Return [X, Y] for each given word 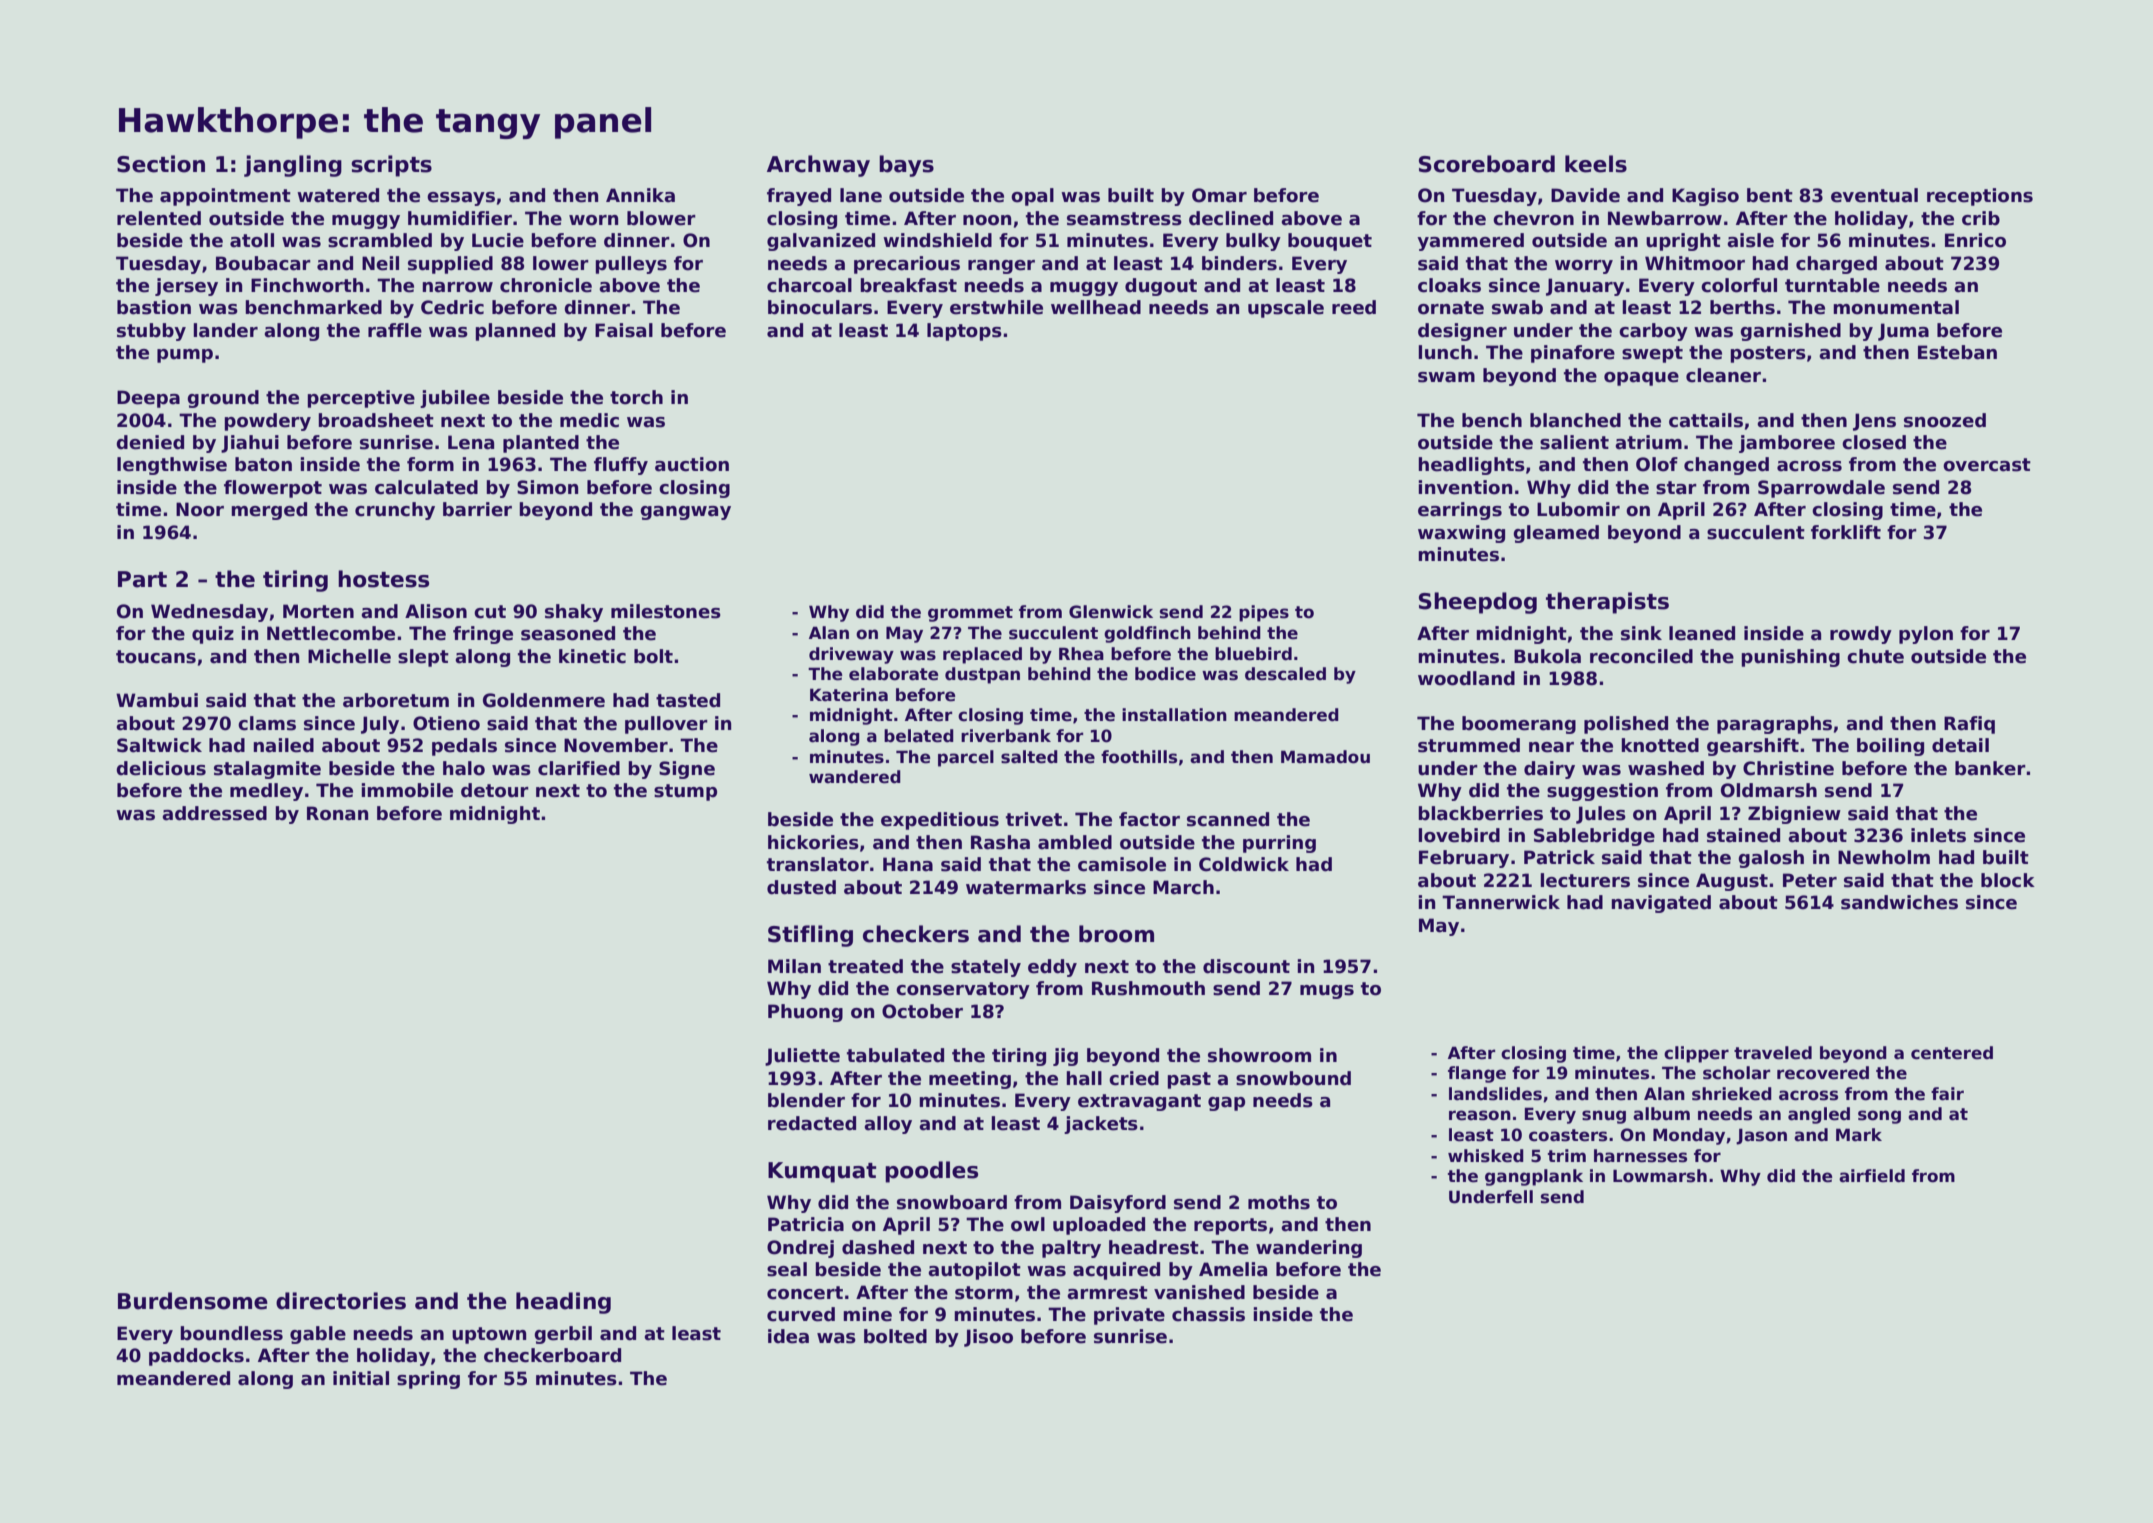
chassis [1208, 1314]
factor [1149, 819]
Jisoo [988, 1338]
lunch [1445, 352]
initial [361, 1378]
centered [1952, 1053]
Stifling [810, 936]
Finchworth [307, 285]
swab [1517, 307]
